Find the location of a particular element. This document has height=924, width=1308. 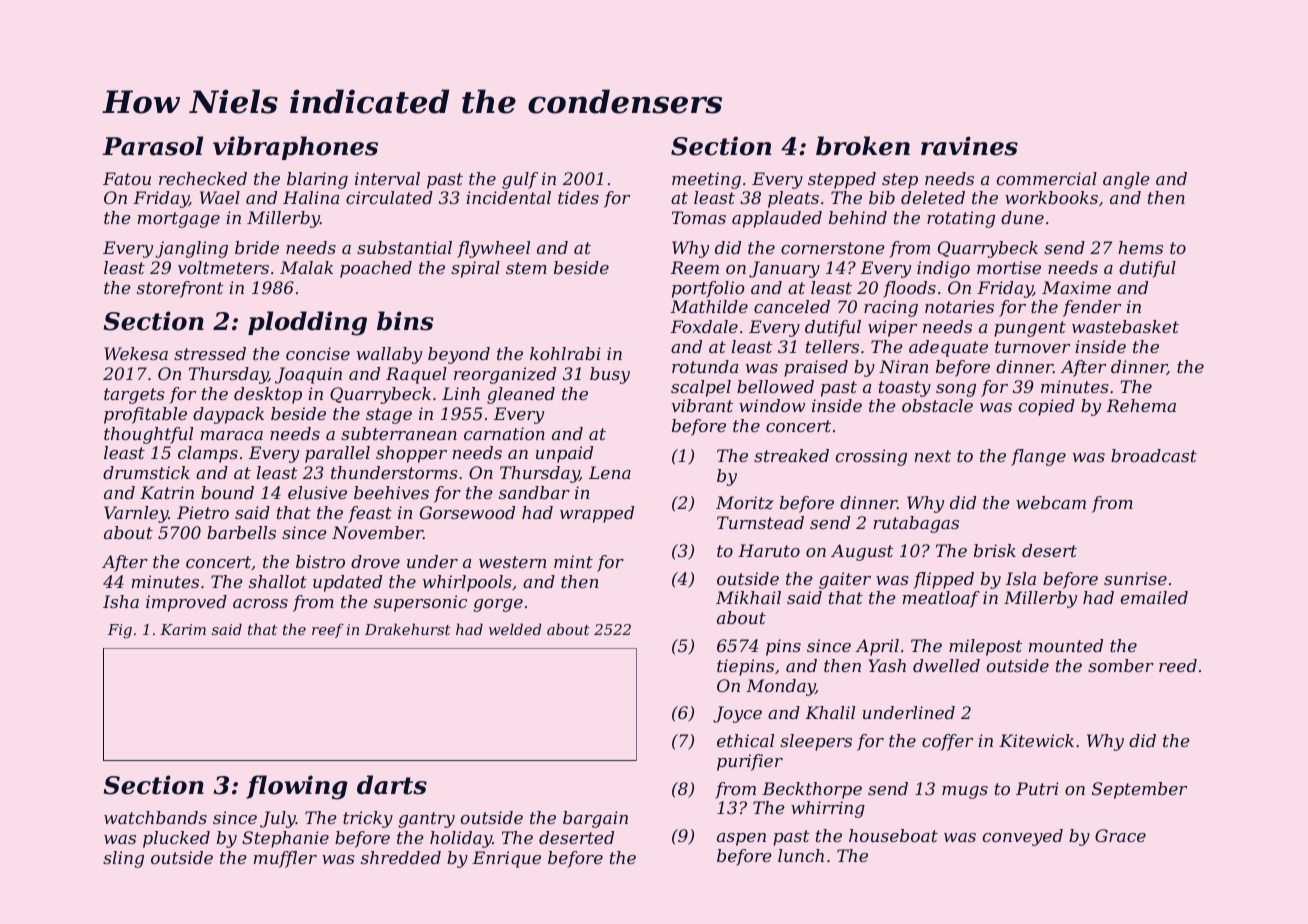

adequate is located at coordinates (948, 348).
